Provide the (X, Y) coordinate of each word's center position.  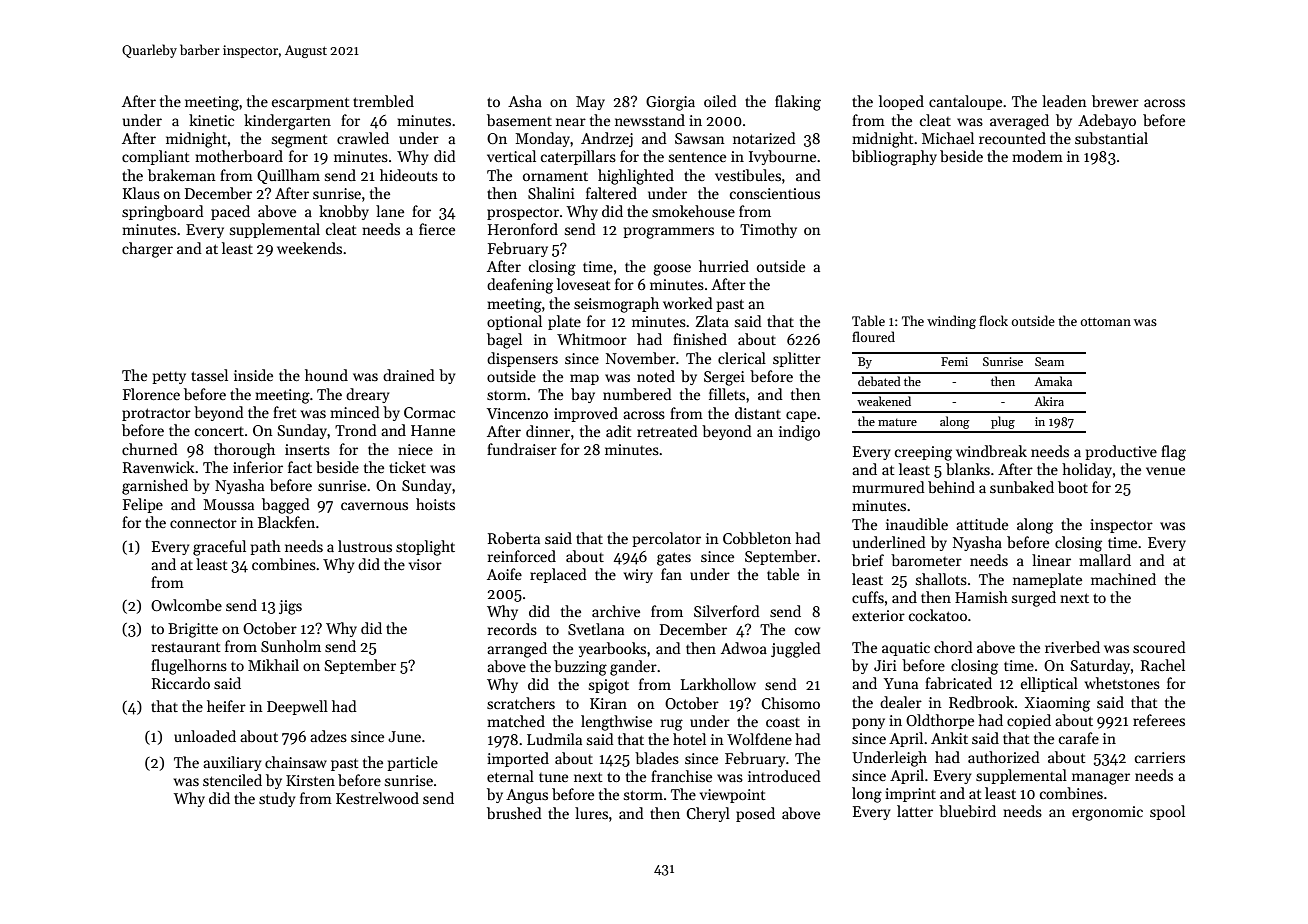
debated (879, 381)
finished (700, 339)
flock (993, 320)
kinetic (211, 120)
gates (674, 559)
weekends (309, 248)
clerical (742, 358)
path (265, 547)
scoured (1159, 647)
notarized (764, 138)
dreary (367, 395)
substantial (1111, 138)
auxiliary (232, 763)
